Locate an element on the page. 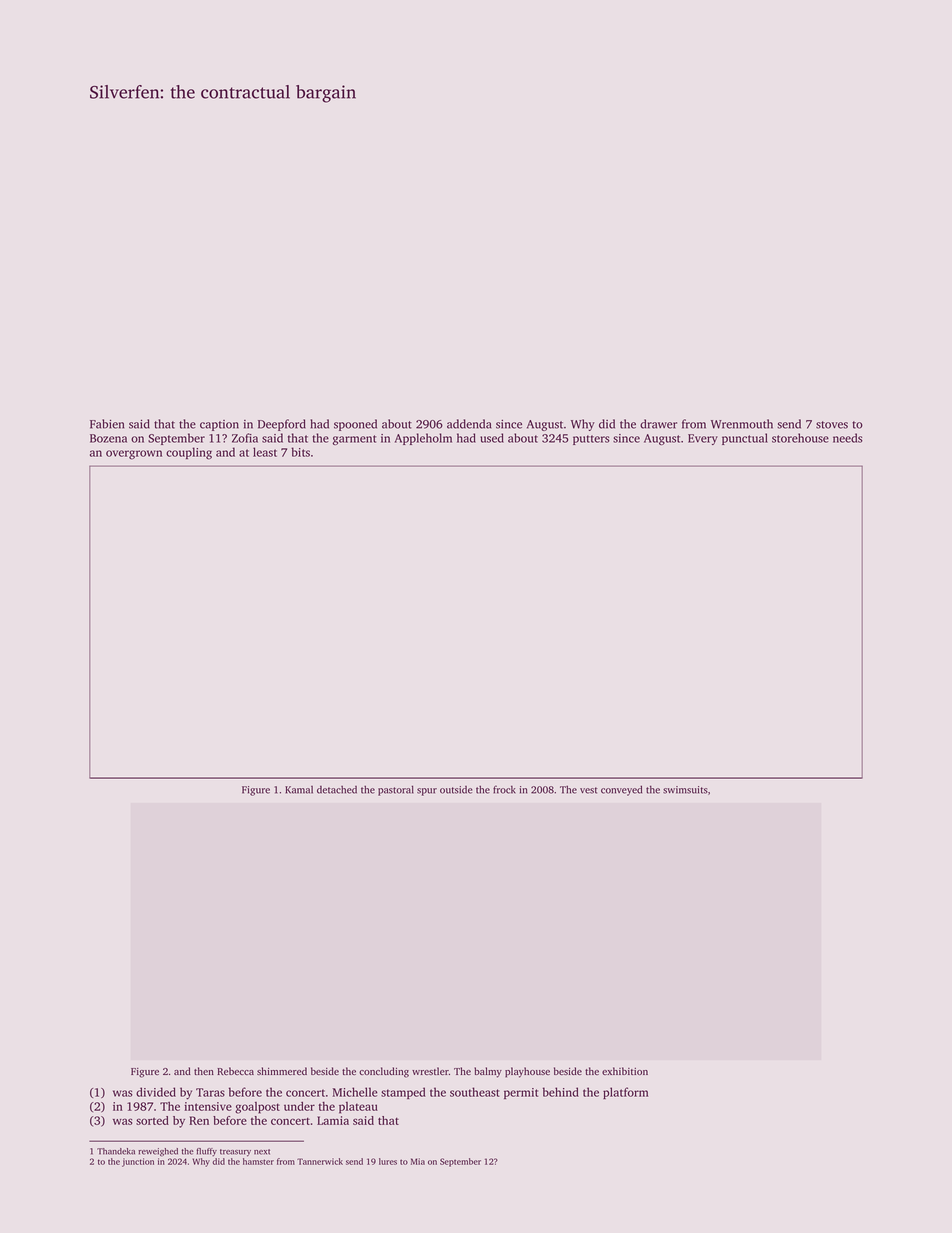  least is located at coordinates (265, 452).
